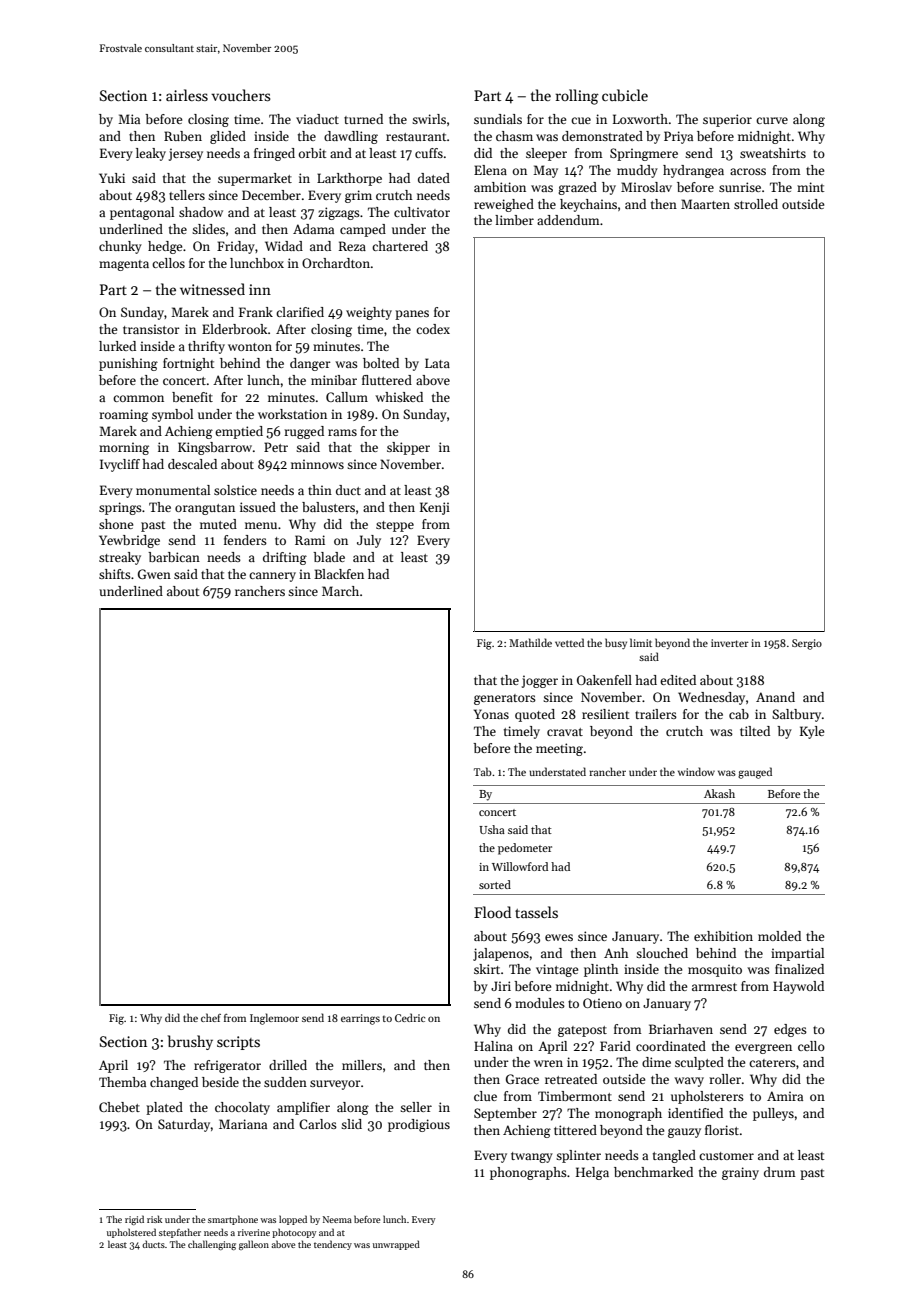 The width and height of the image is (924, 1308). What do you see at coordinates (773, 1114) in the image?
I see `pulleys` at bounding box center [773, 1114].
